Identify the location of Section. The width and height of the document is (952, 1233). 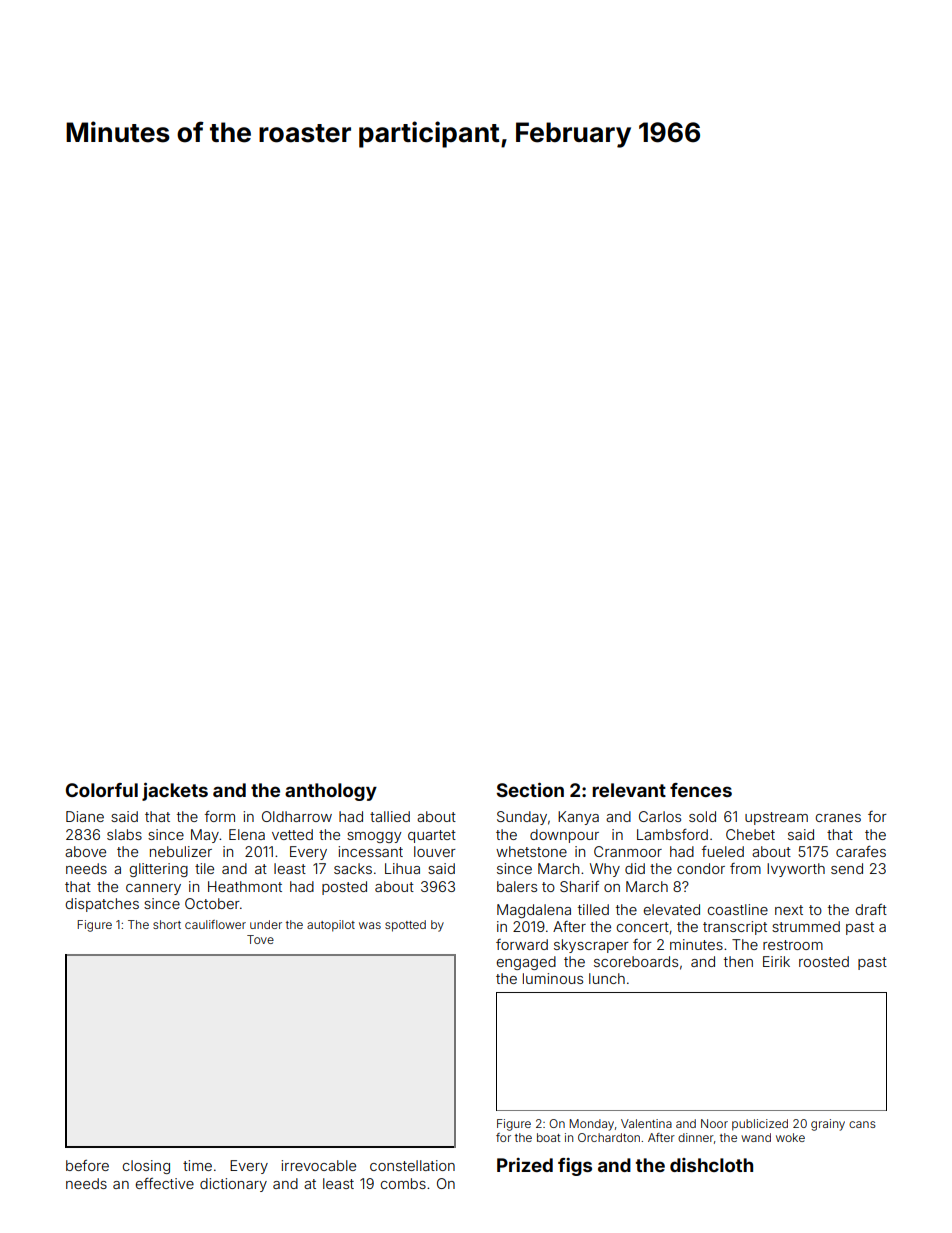
(530, 789).
